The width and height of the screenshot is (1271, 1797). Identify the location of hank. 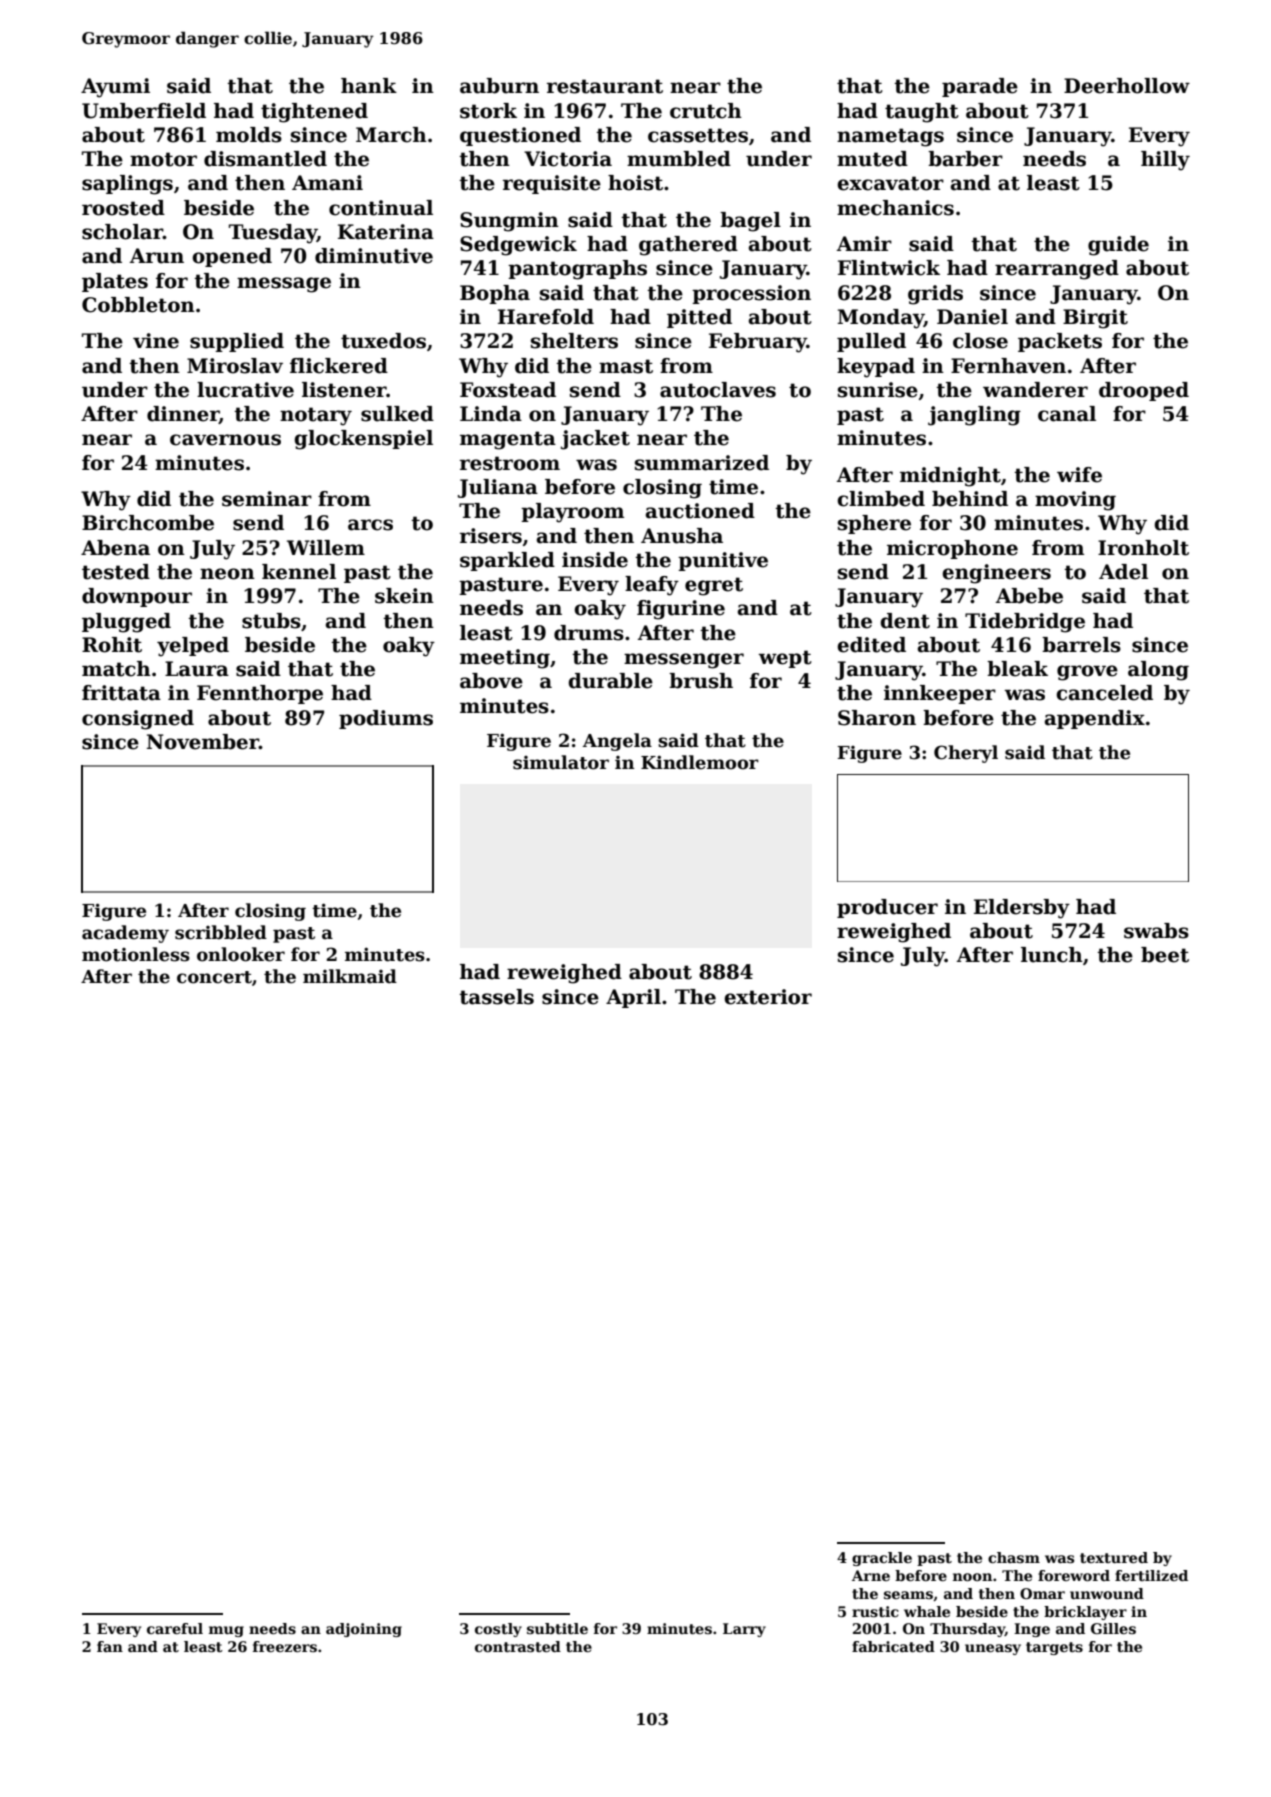
(369, 86).
